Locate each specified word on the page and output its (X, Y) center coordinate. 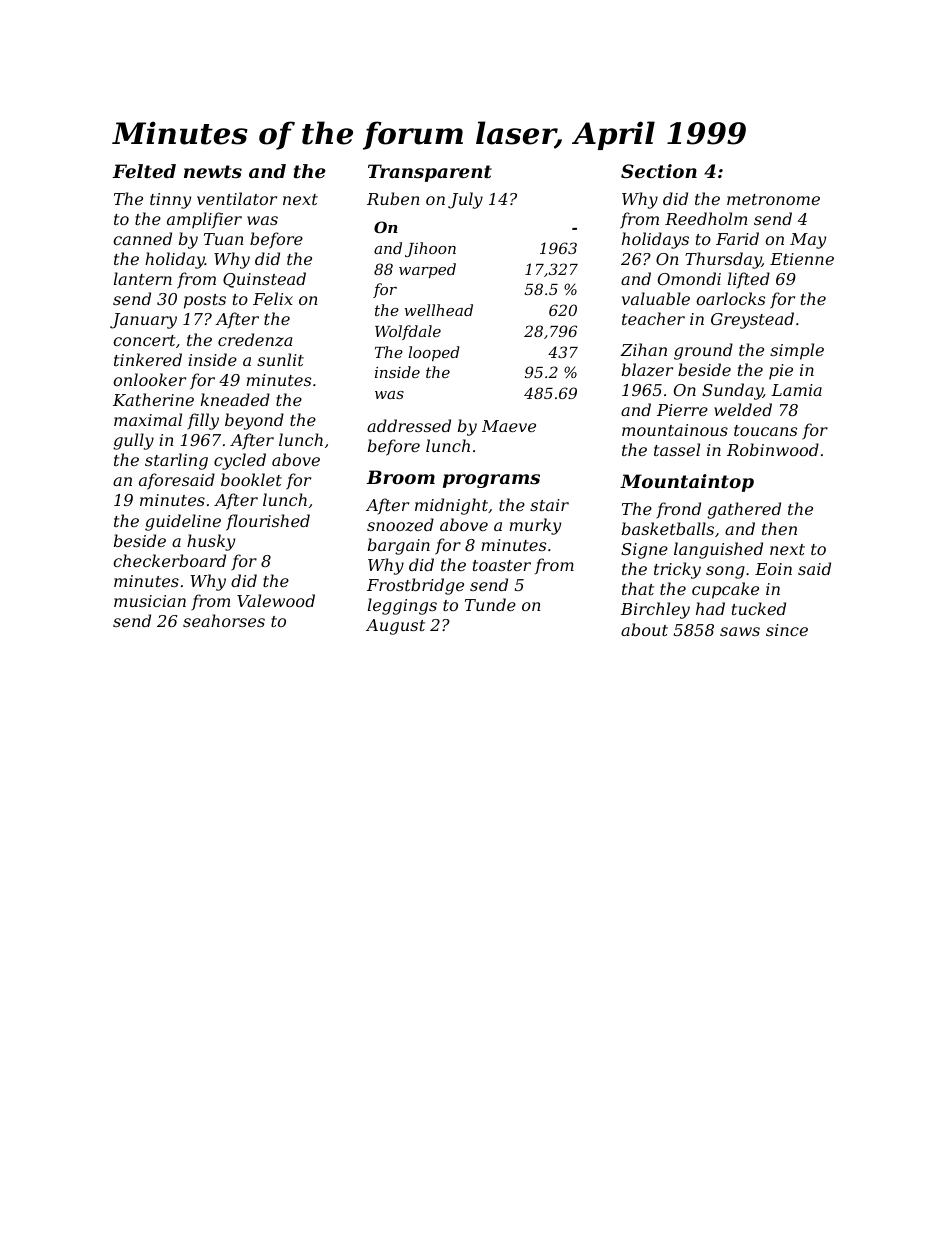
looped (434, 353)
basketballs (668, 528)
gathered (744, 510)
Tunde (490, 604)
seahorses (224, 620)
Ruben (393, 198)
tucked (759, 608)
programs (491, 481)
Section (659, 171)
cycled (240, 461)
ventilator (237, 198)
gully (133, 441)
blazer (647, 370)
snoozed (400, 525)
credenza (255, 340)
